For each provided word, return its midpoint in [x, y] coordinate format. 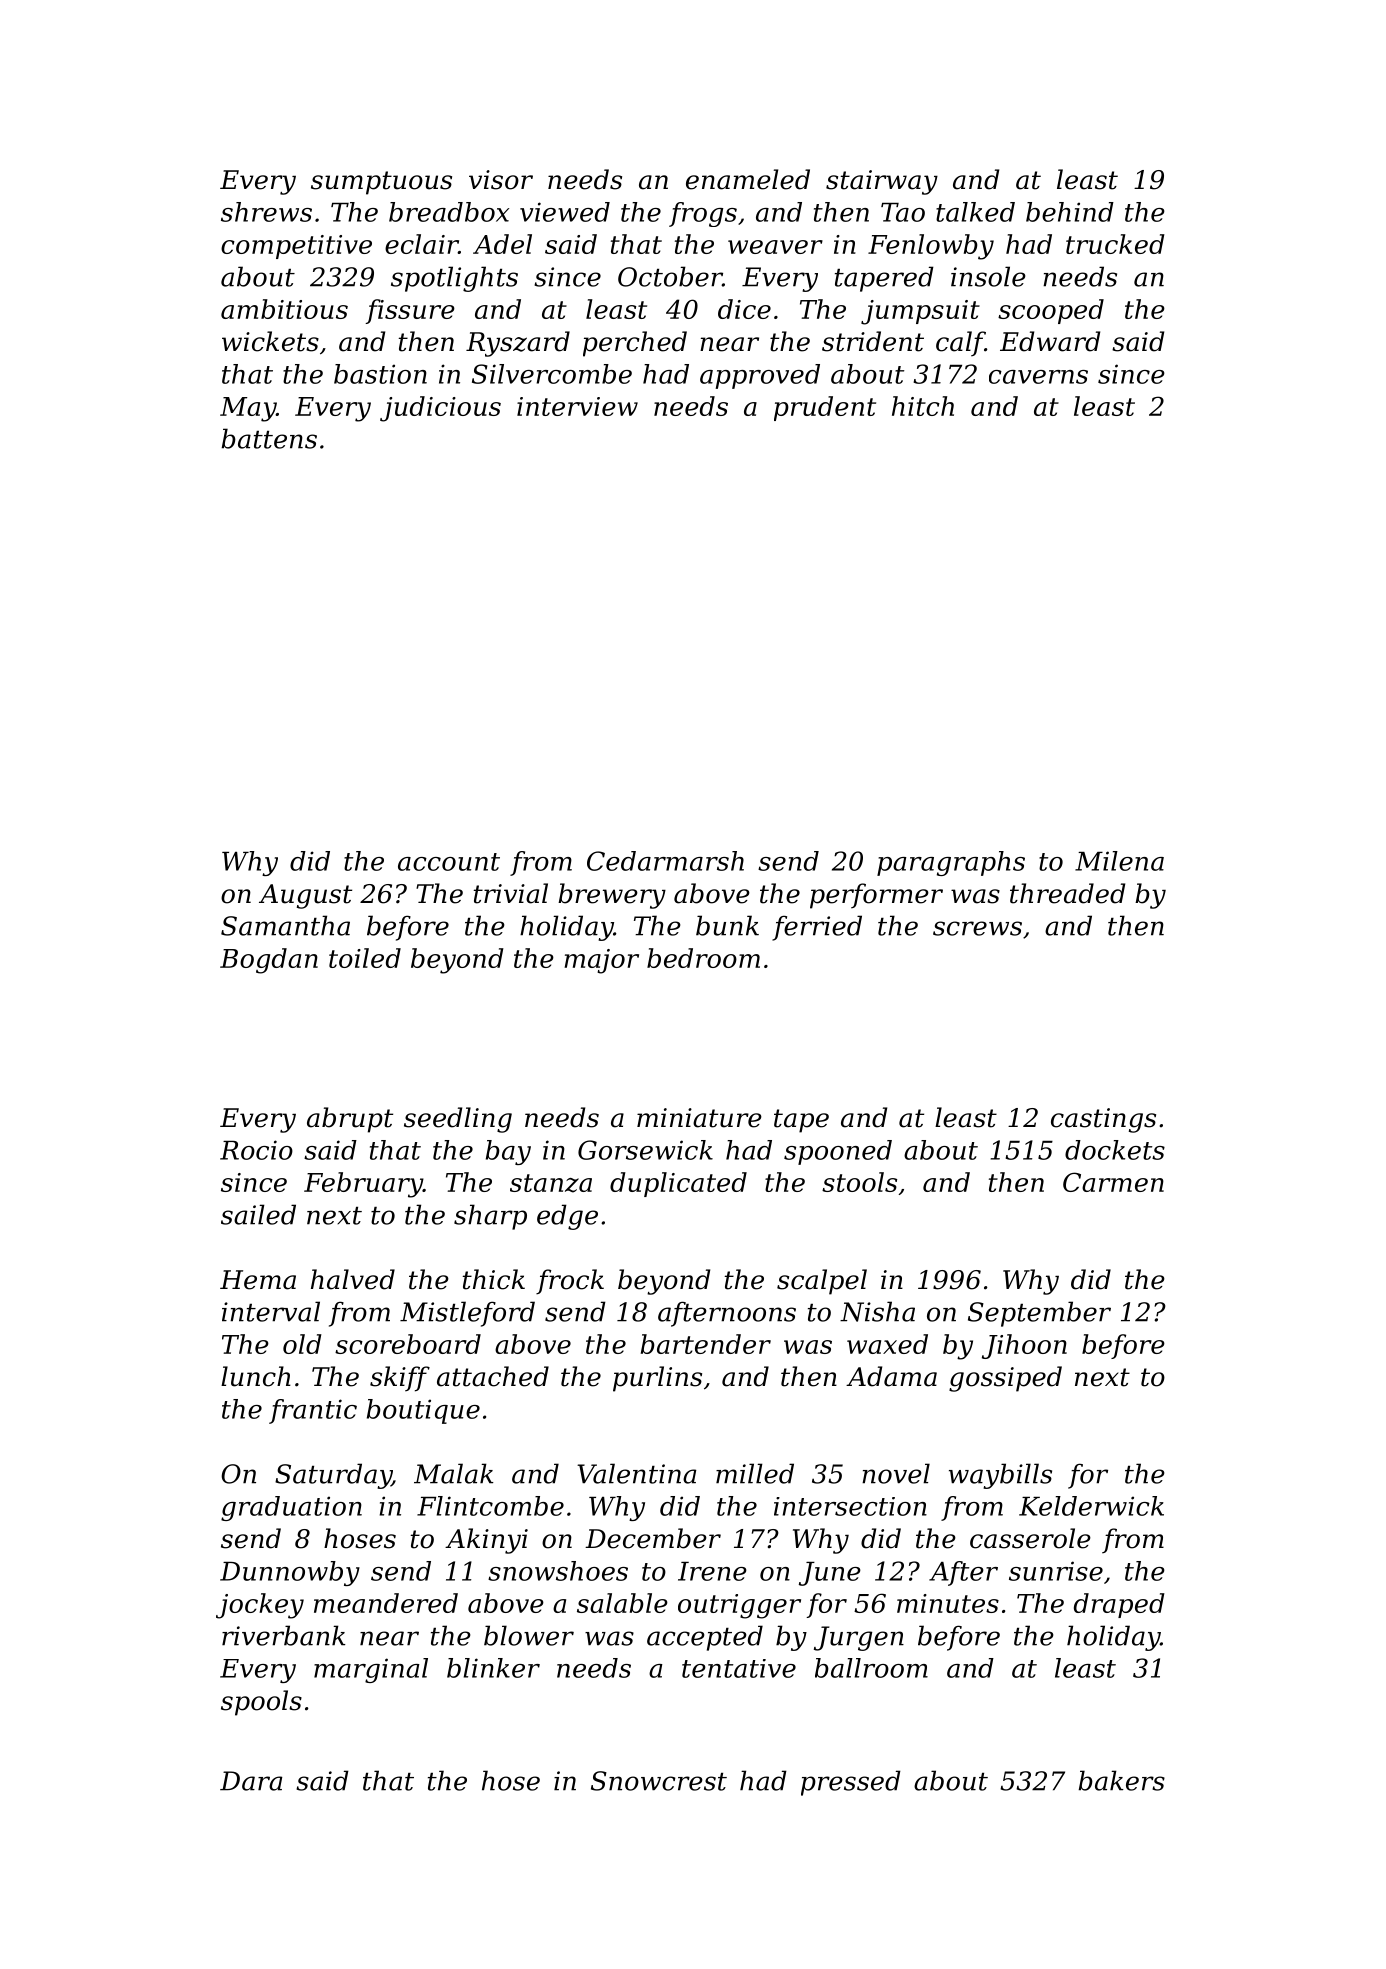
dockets [1115, 1150]
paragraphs [951, 863]
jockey [260, 1606]
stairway [882, 182]
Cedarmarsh [665, 861]
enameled [748, 179]
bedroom [703, 958]
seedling [458, 1120]
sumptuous [381, 183]
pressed [851, 1783]
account [449, 862]
